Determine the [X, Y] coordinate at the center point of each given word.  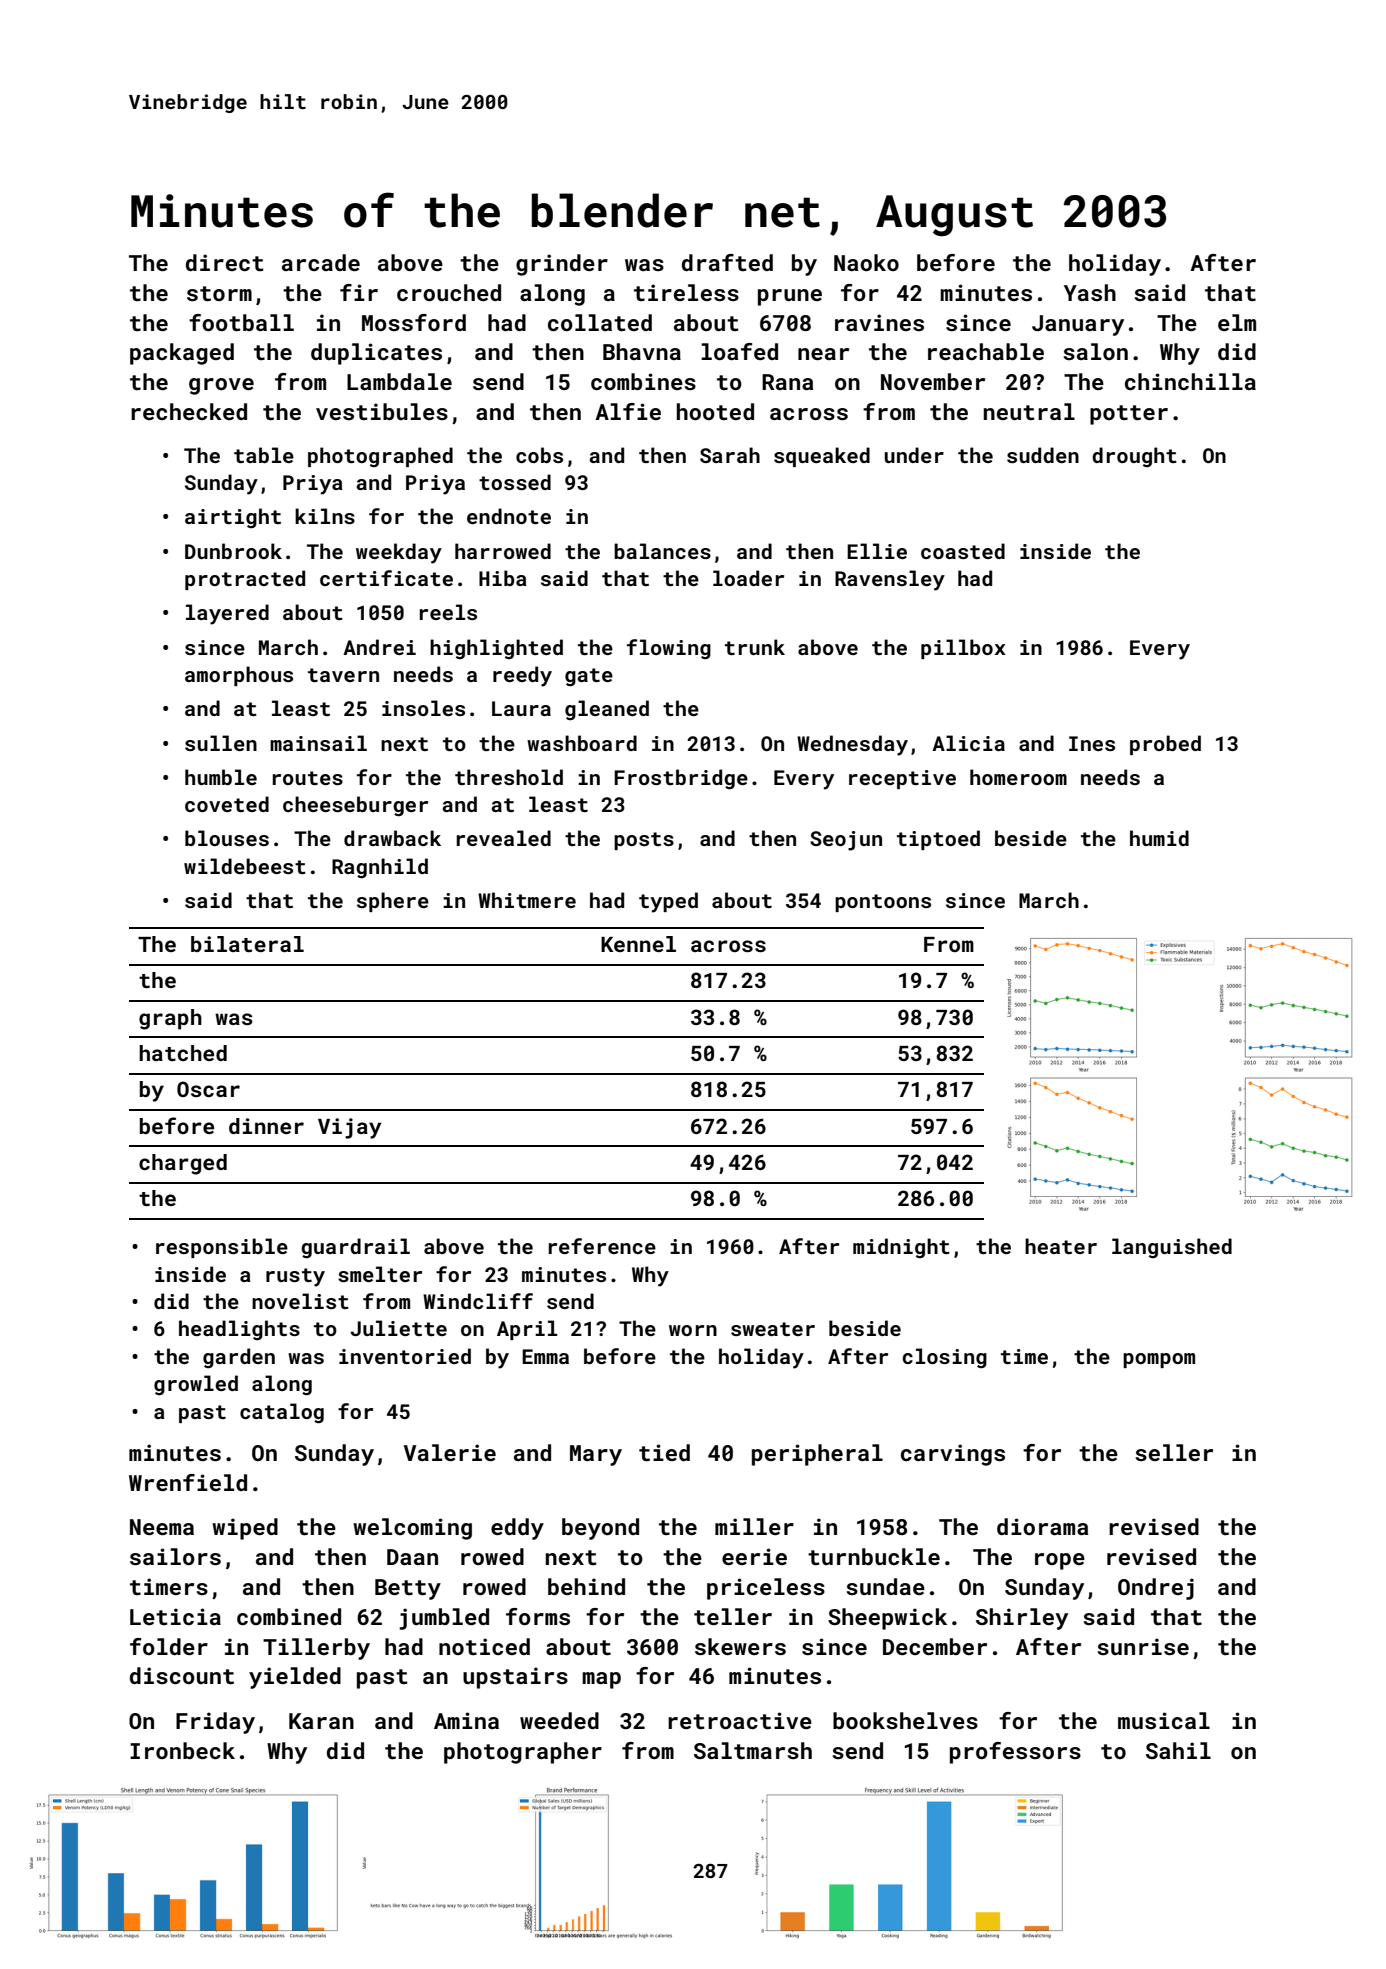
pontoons [883, 903]
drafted [727, 262]
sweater [773, 1329]
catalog [282, 1413]
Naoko [866, 262]
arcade [321, 262]
